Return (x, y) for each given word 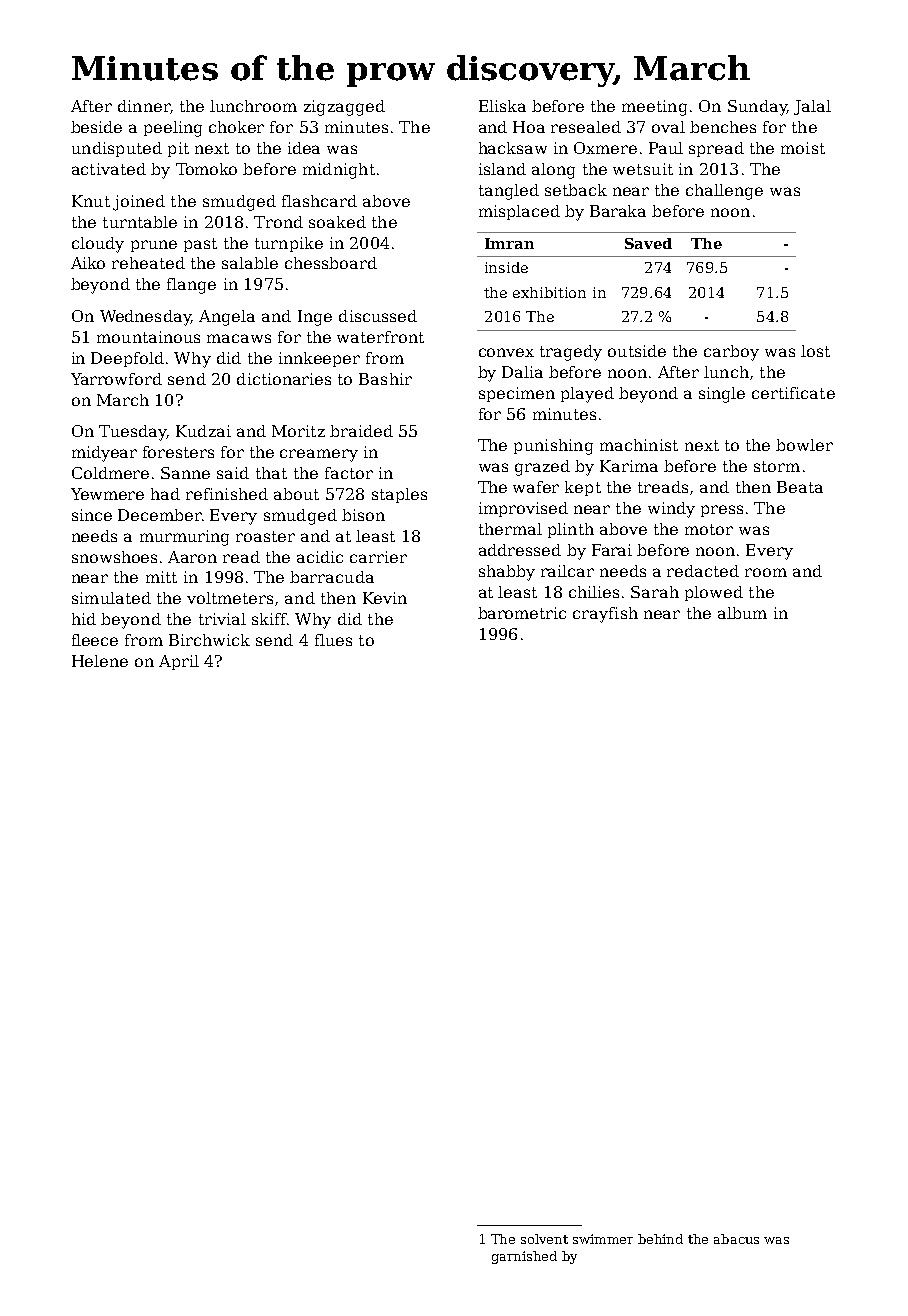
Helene (100, 661)
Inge (315, 318)
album (742, 613)
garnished (524, 1257)
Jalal (812, 107)
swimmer (603, 1239)
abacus (736, 1239)
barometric (522, 613)
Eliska (502, 106)
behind (660, 1239)
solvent (544, 1239)
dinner (144, 106)
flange (191, 286)
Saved (648, 243)
